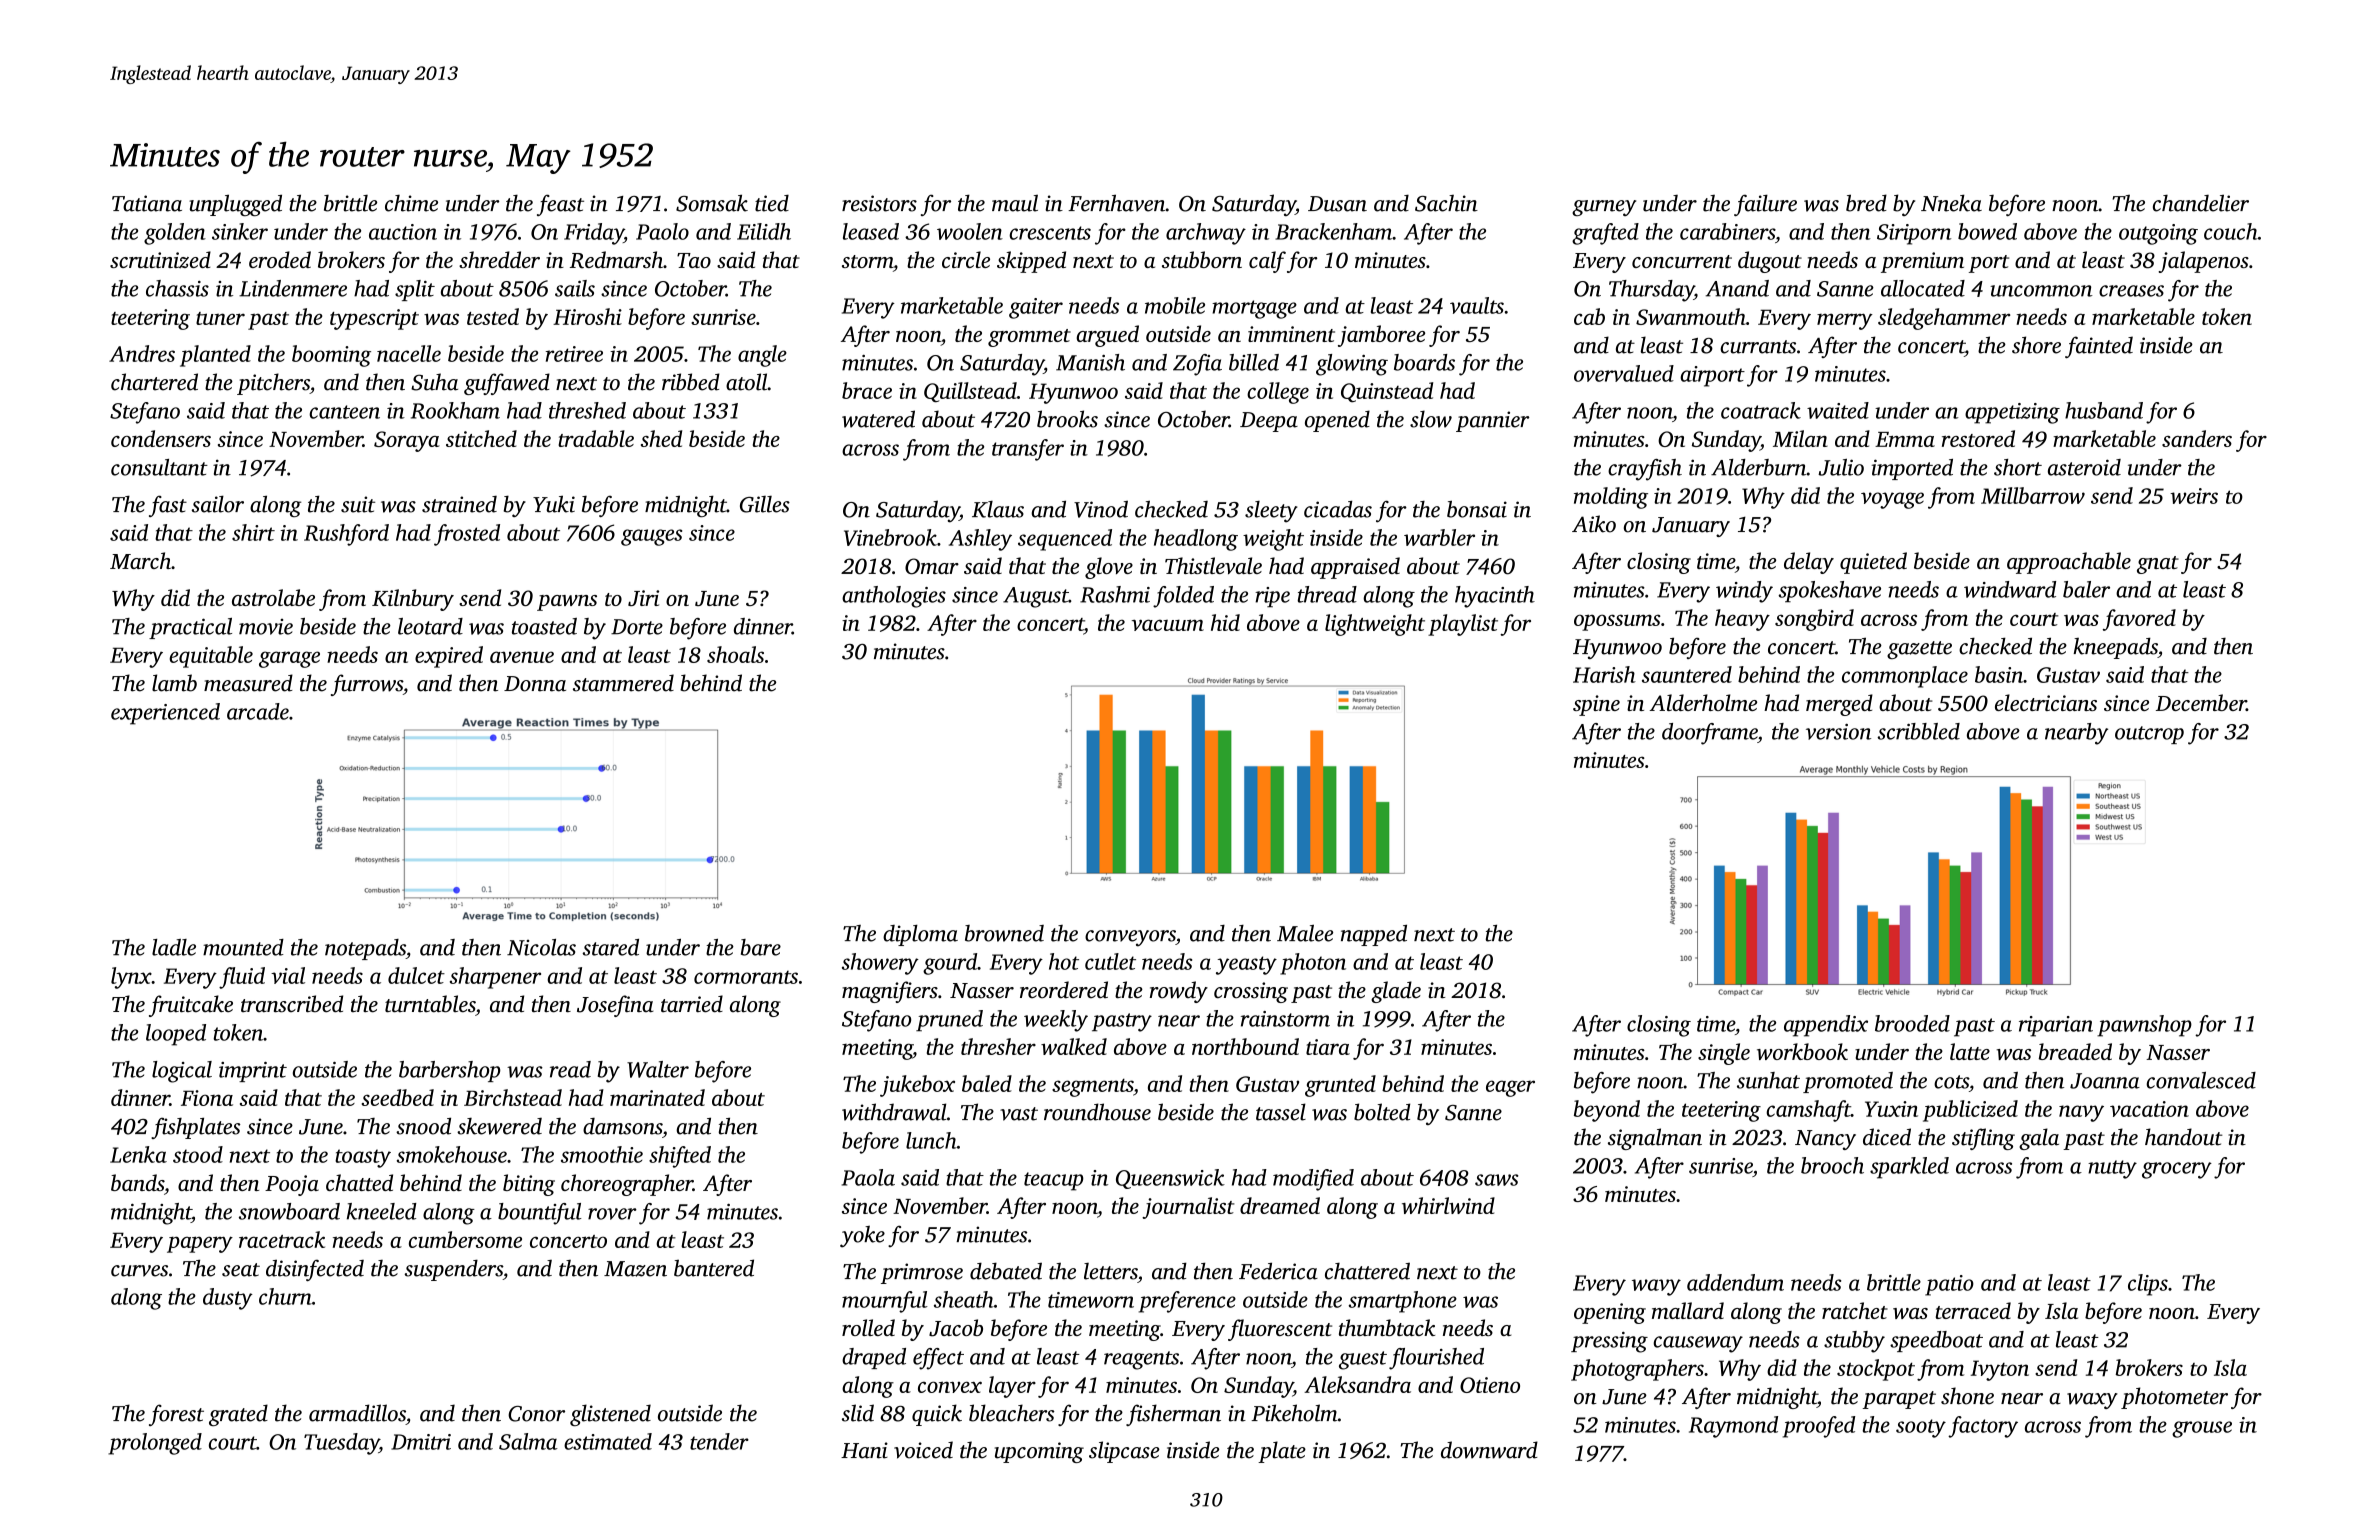 The image size is (2380, 1540). Describe the element at coordinates (207, 1098) in the screenshot. I see `Fiona` at that location.
